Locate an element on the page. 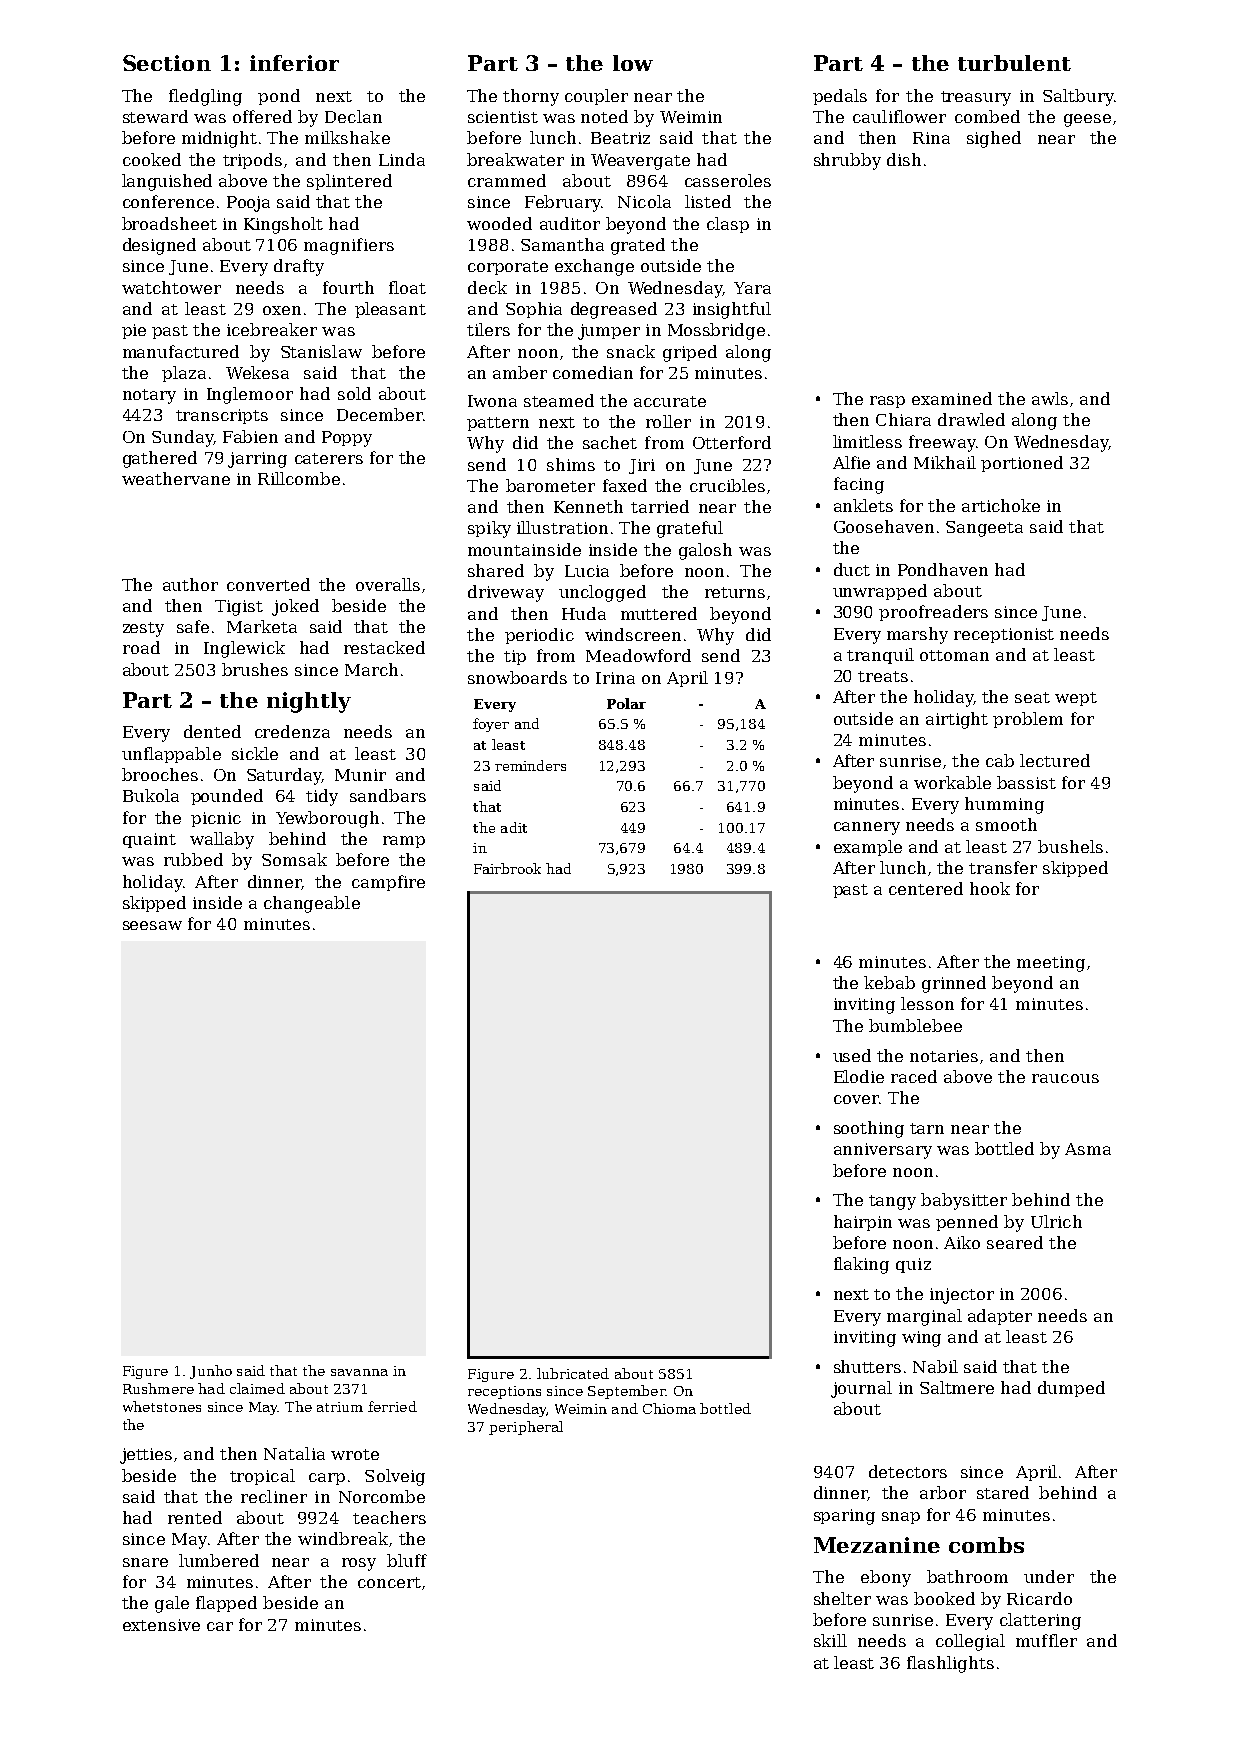  Mikhail is located at coordinates (945, 462).
